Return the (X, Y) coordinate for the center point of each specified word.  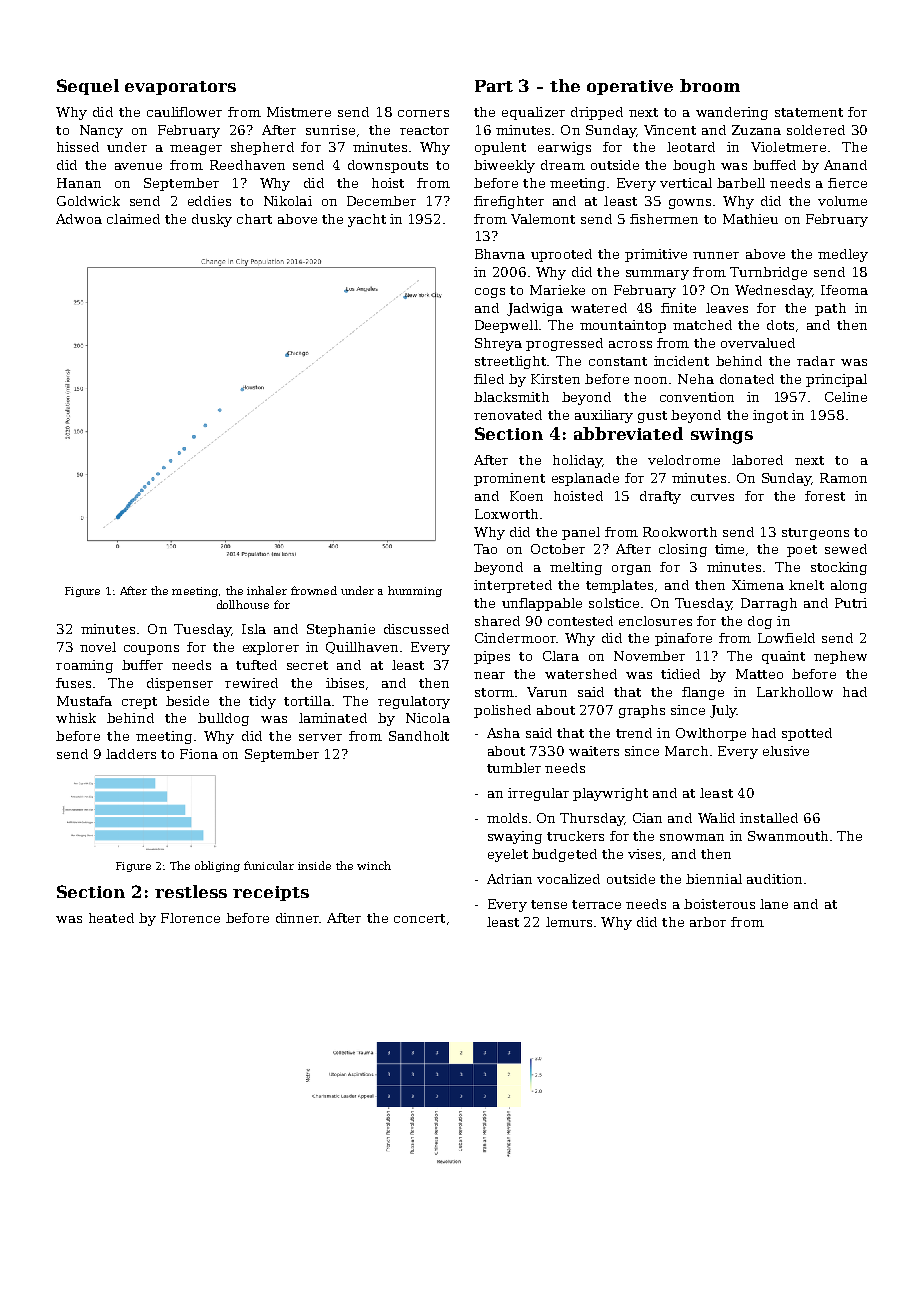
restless (191, 891)
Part (494, 86)
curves (712, 497)
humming (415, 591)
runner (716, 255)
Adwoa (79, 219)
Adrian (509, 879)
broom (710, 85)
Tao (485, 549)
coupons (151, 650)
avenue (138, 166)
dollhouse (243, 604)
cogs (490, 293)
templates (619, 586)
